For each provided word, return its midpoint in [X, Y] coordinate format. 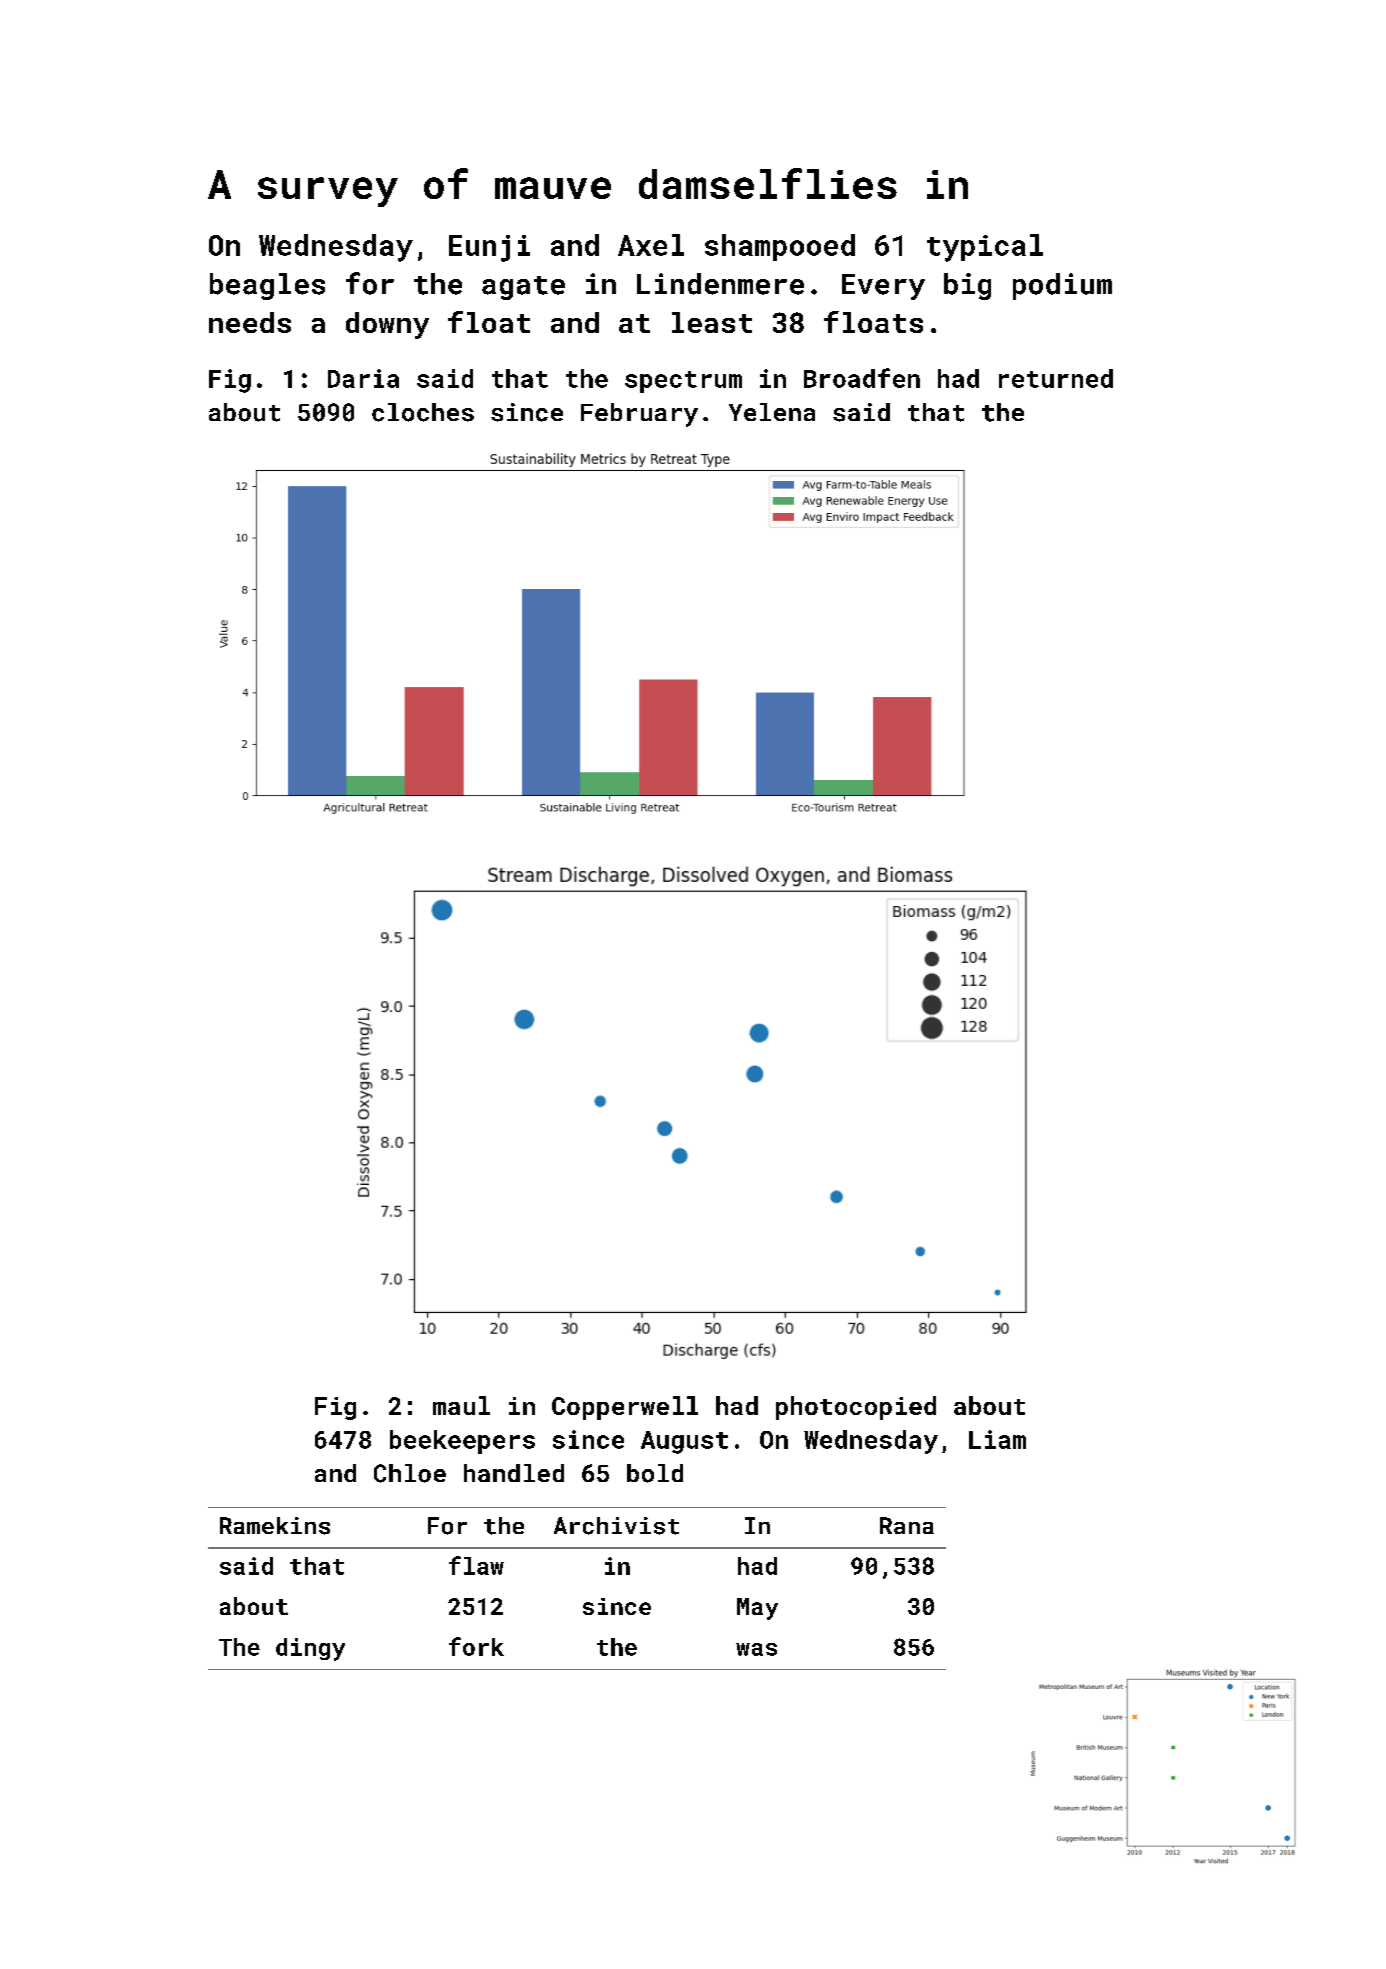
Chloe [410, 1473]
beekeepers [462, 1442]
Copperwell [625, 1408]
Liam [997, 1439]
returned [1056, 378]
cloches [423, 412]
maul [461, 1405]
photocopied [856, 1408]
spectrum [683, 382]
